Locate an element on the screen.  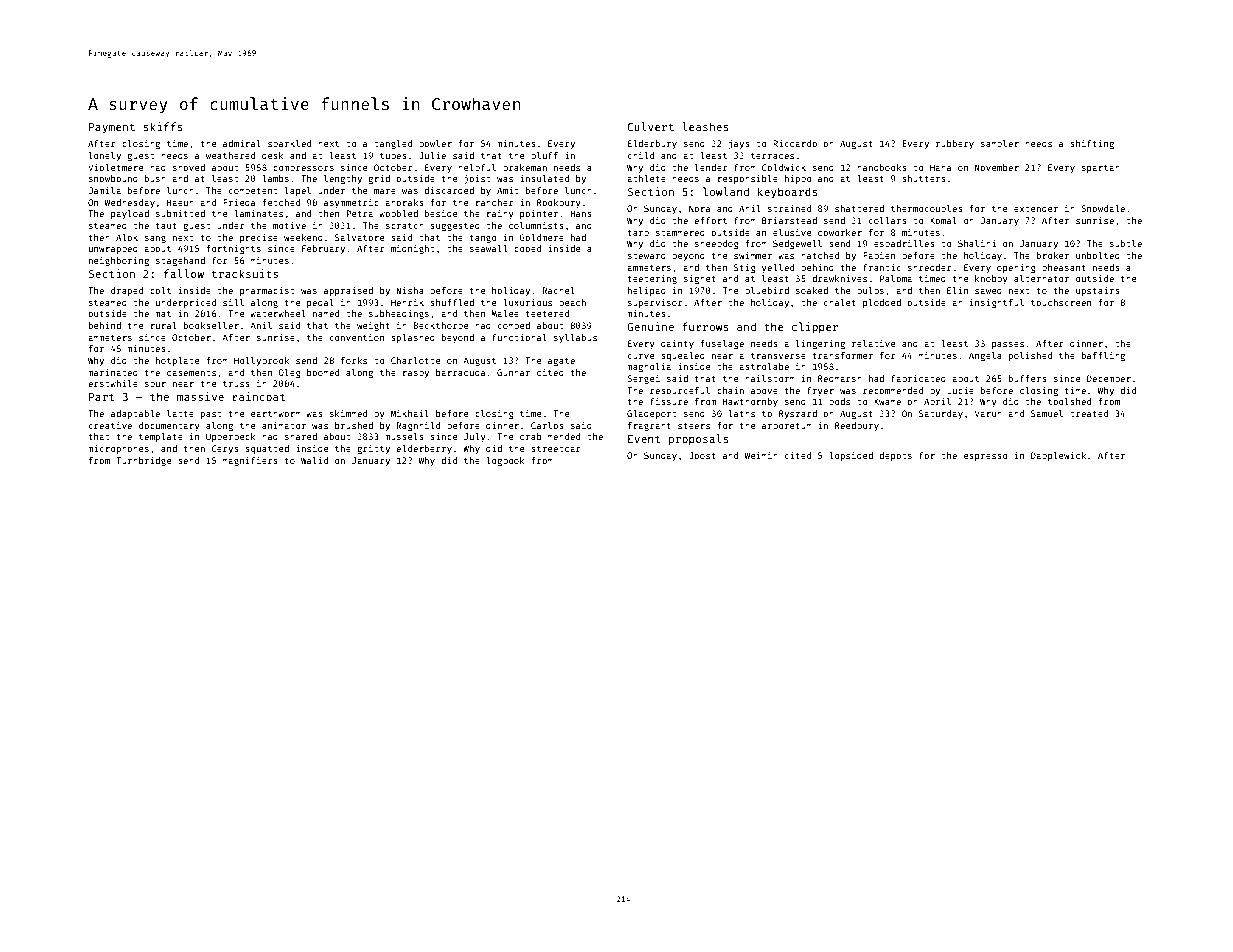
laminates is located at coordinates (258, 213).
